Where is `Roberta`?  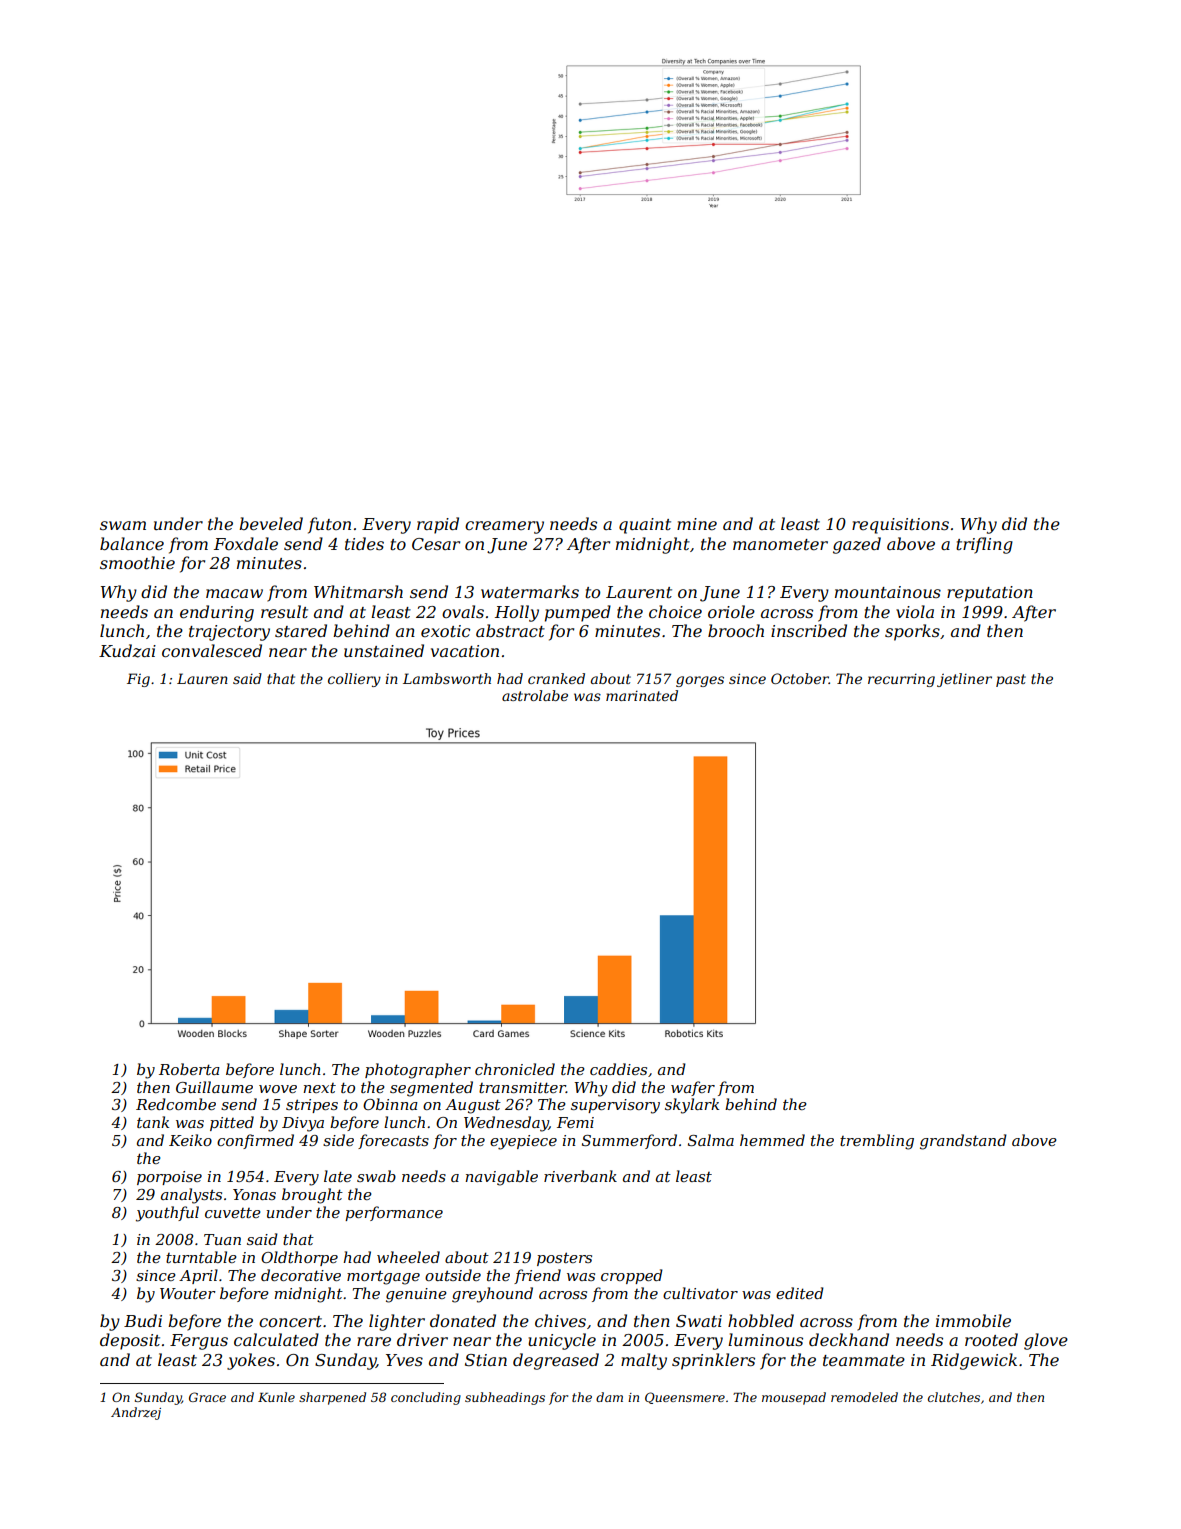
Roberta is located at coordinates (189, 1069).
